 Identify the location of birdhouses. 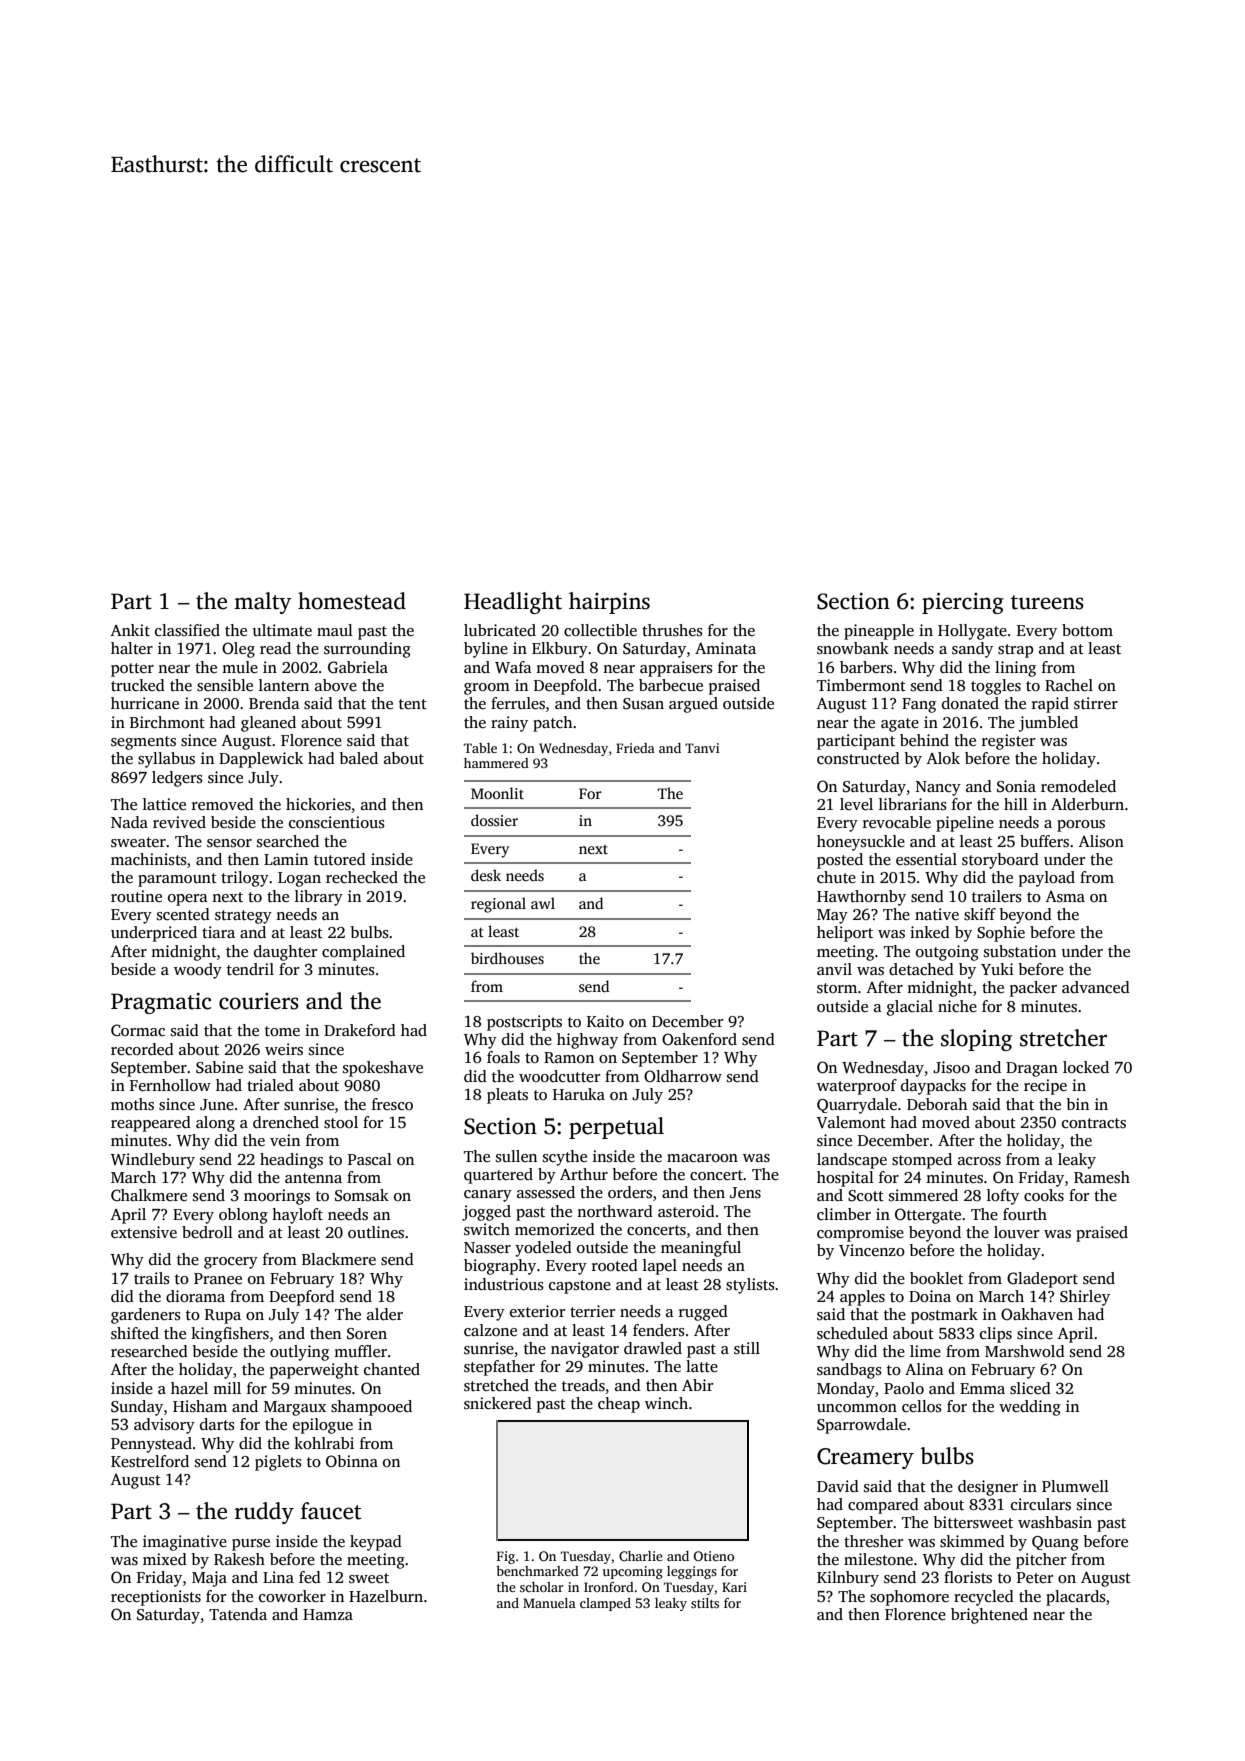
(507, 958).
